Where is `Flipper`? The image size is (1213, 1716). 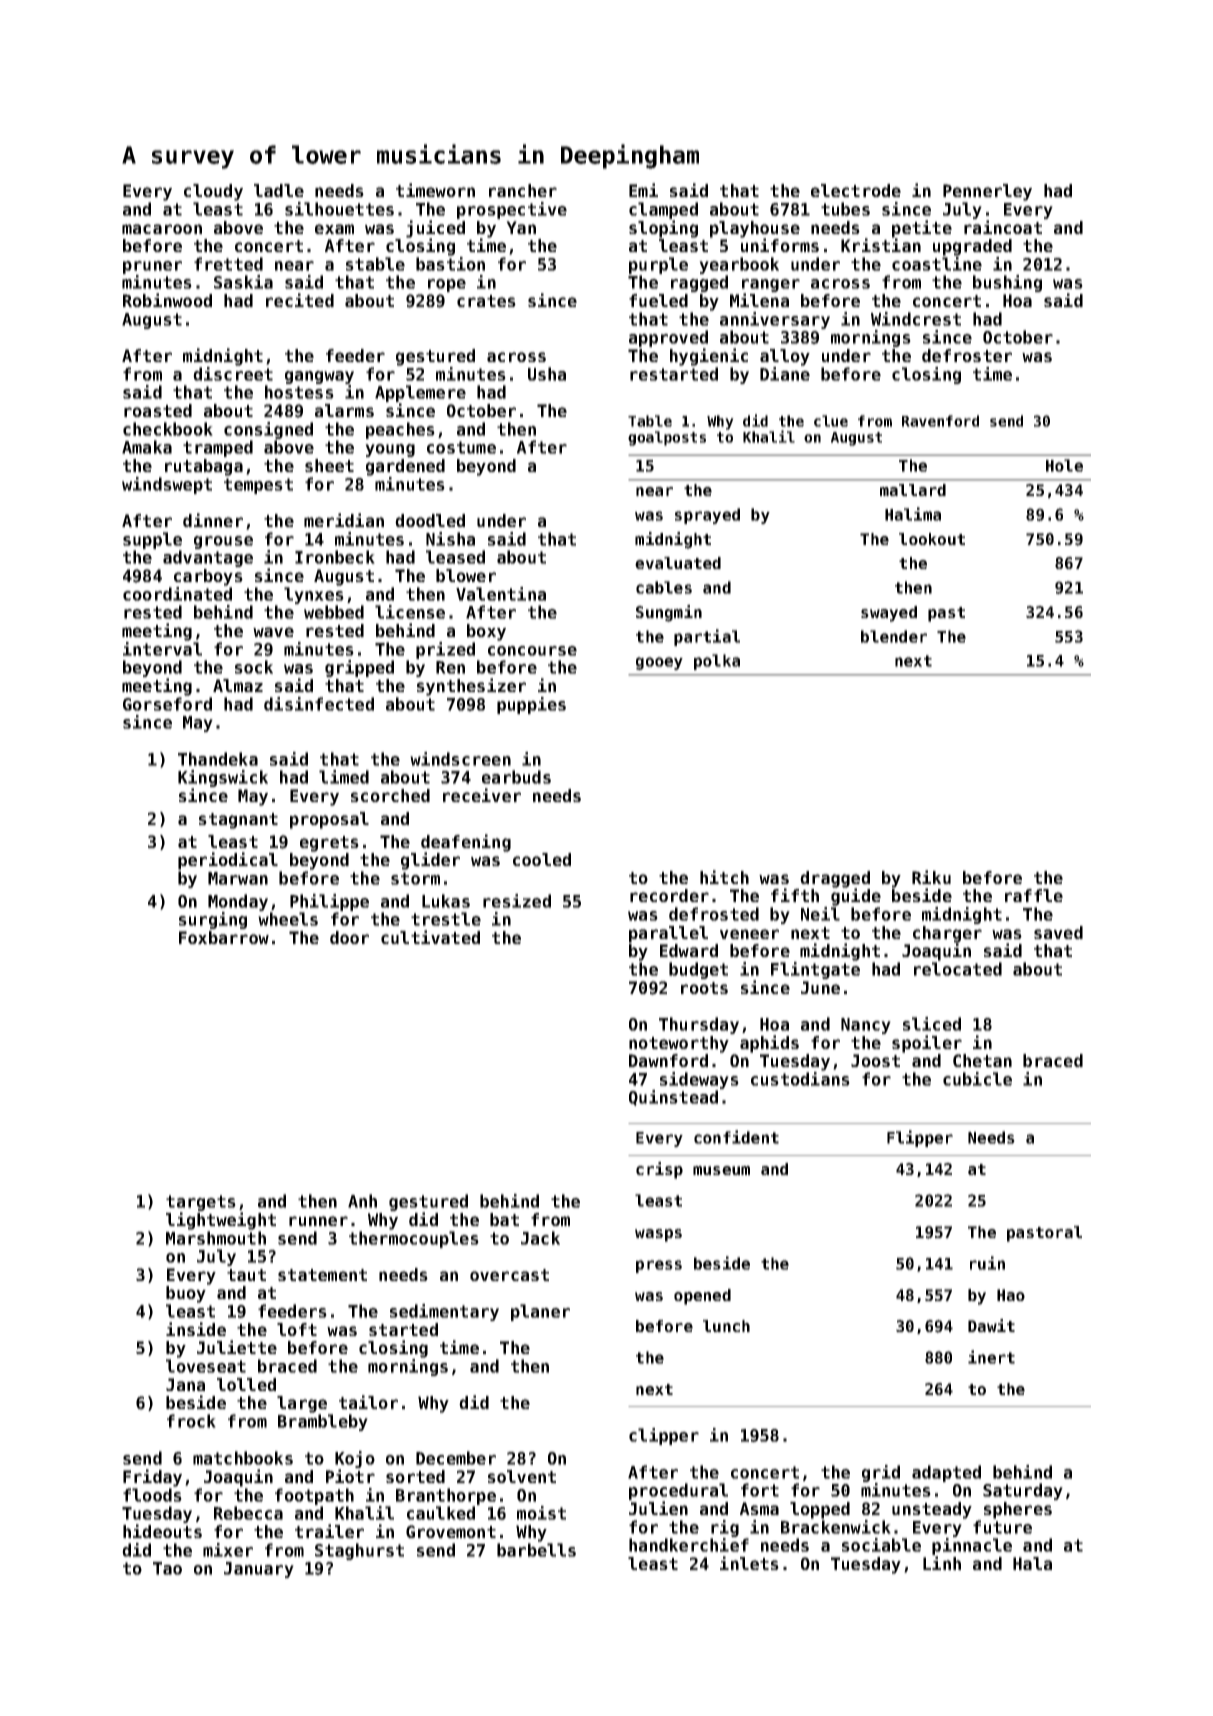 Flipper is located at coordinates (920, 1138).
